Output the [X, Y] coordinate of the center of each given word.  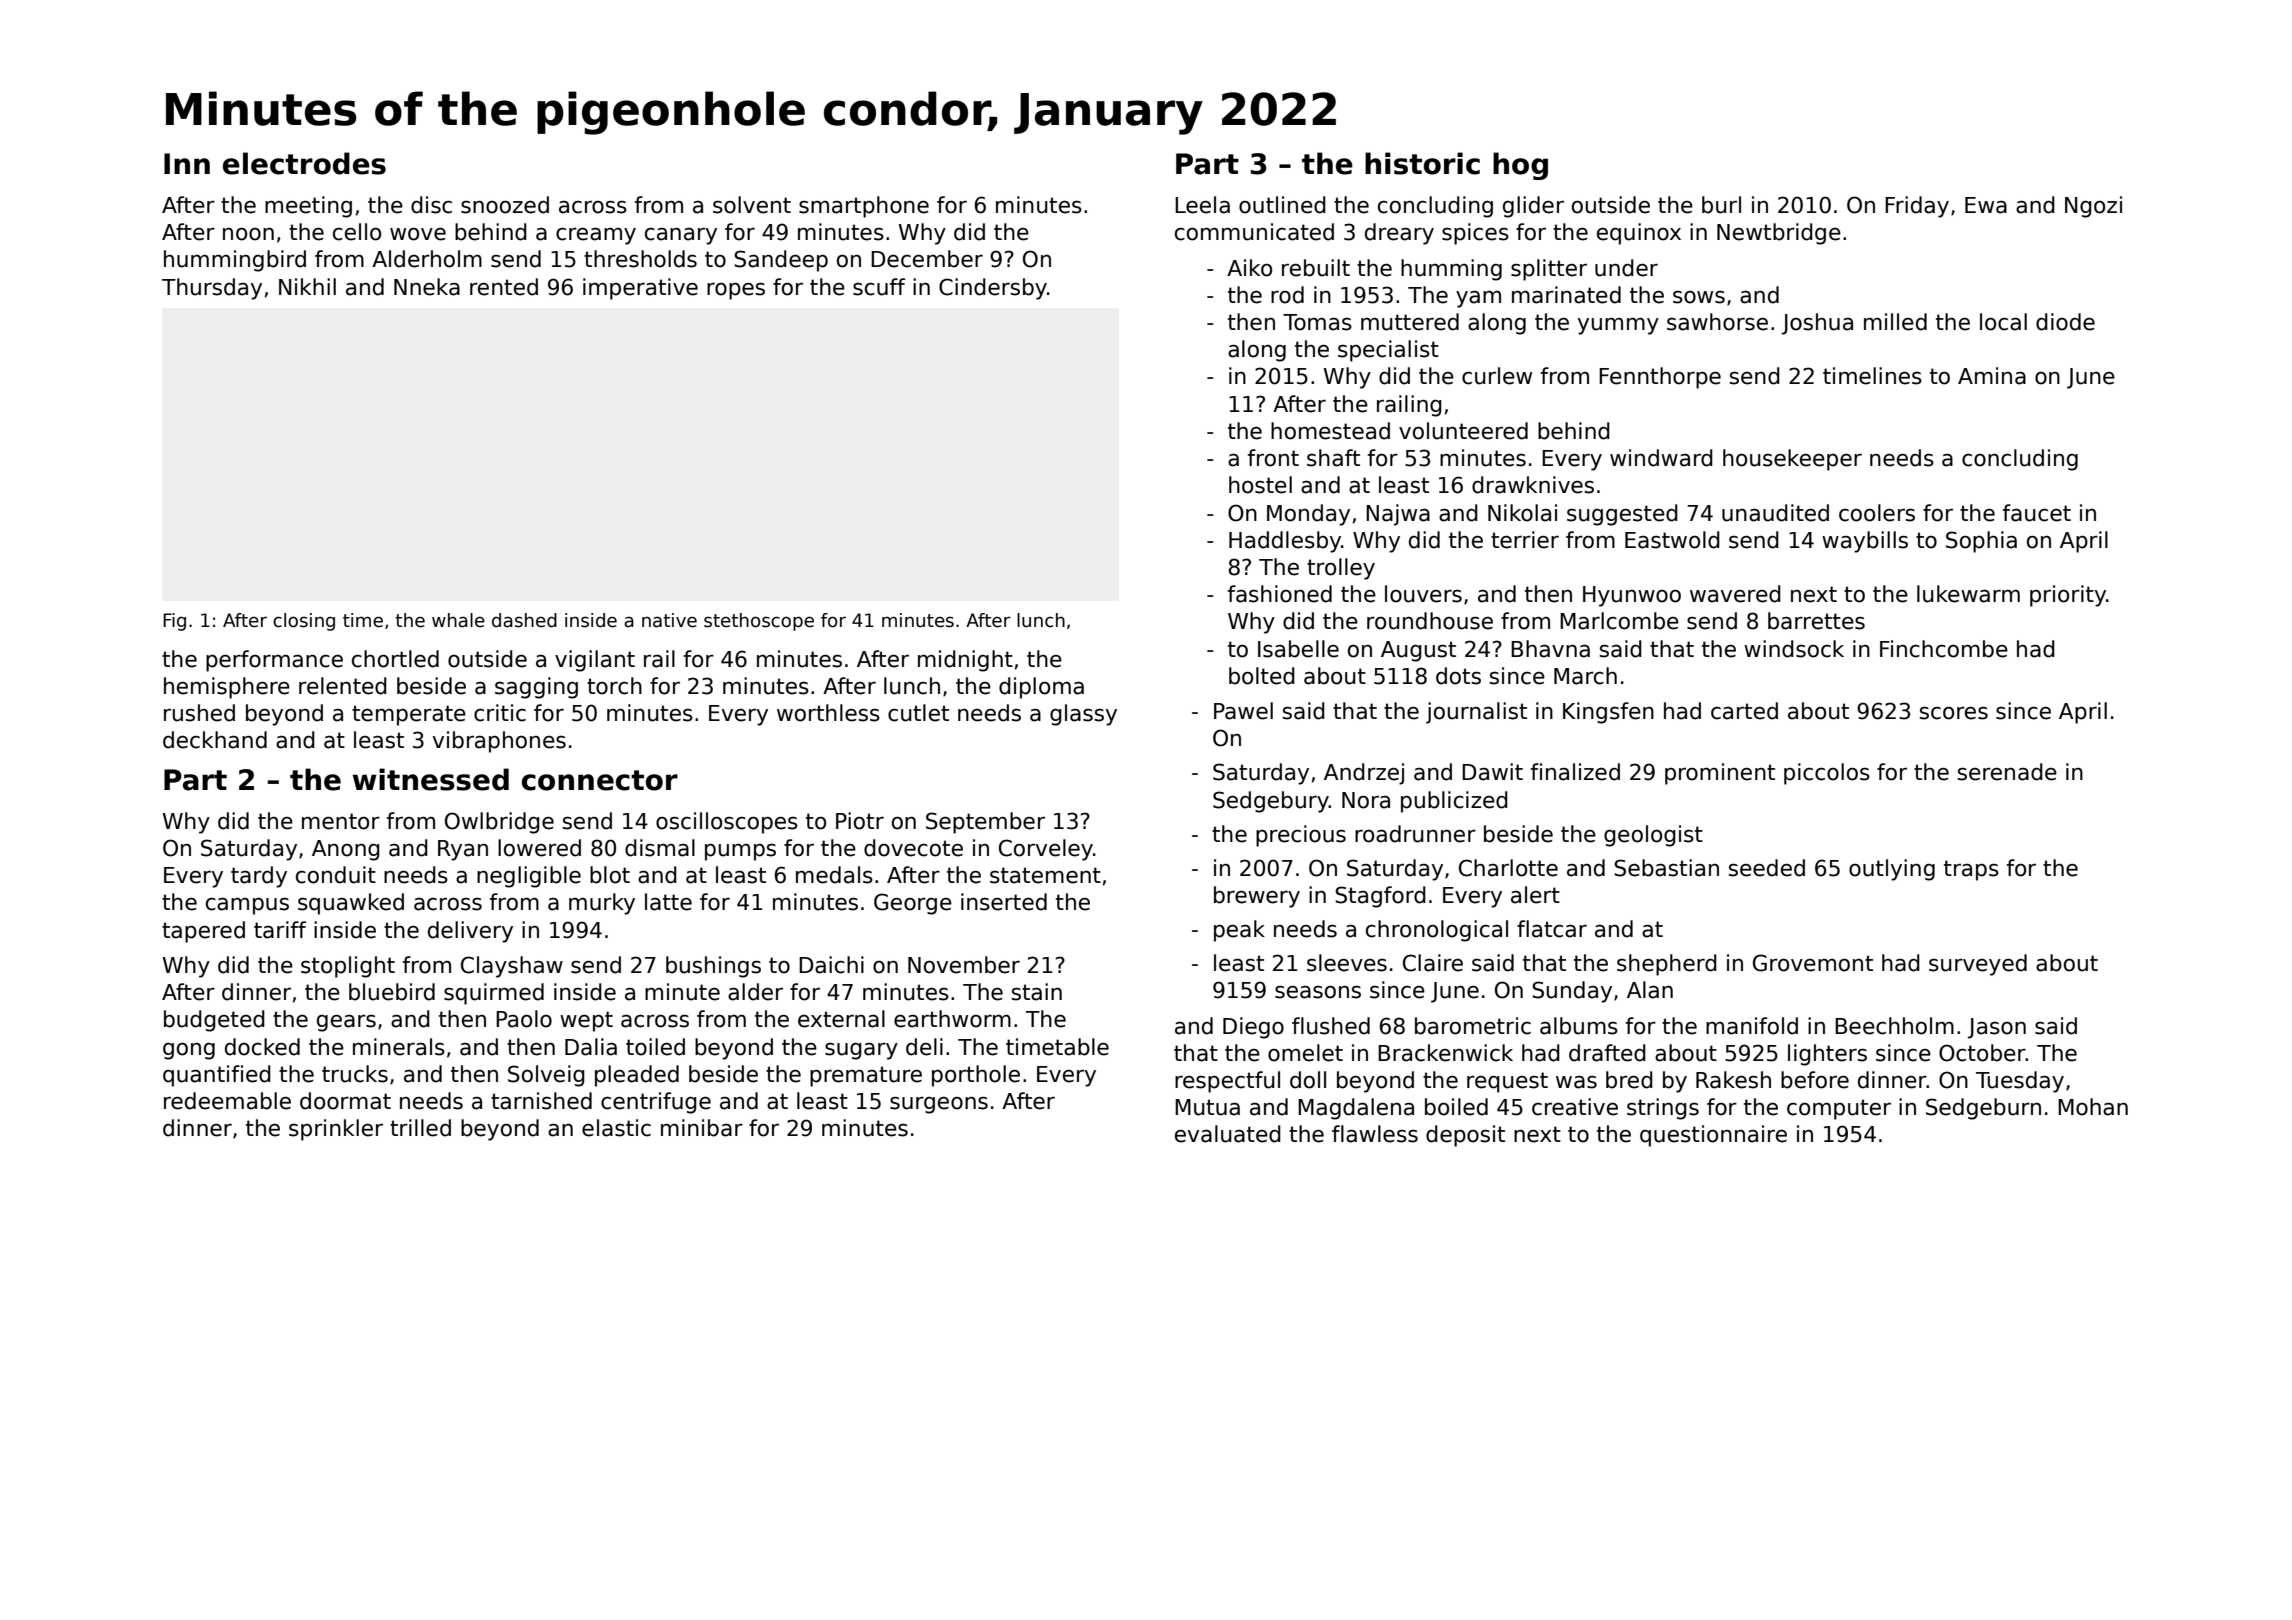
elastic [616, 1128]
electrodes [304, 163]
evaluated [1228, 1134]
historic [1422, 163]
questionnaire [1713, 1136]
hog [1520, 166]
